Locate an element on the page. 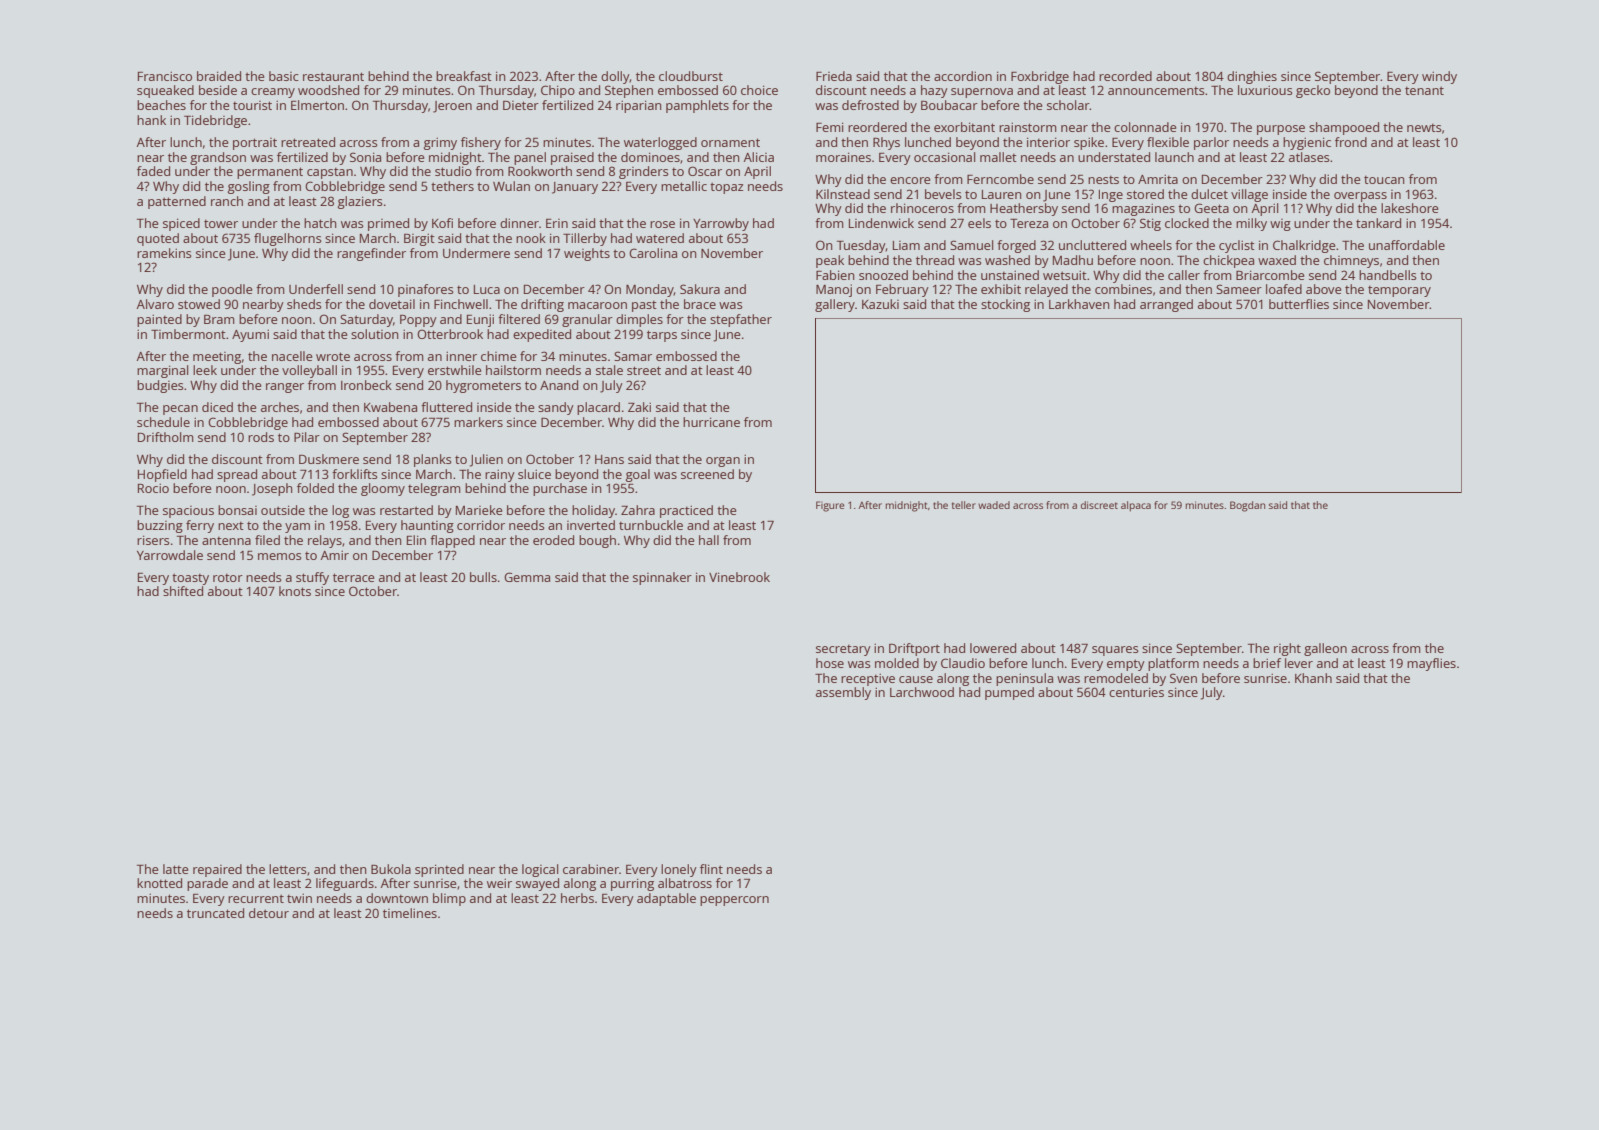 This image has width=1599, height=1130. wrote is located at coordinates (333, 356).
